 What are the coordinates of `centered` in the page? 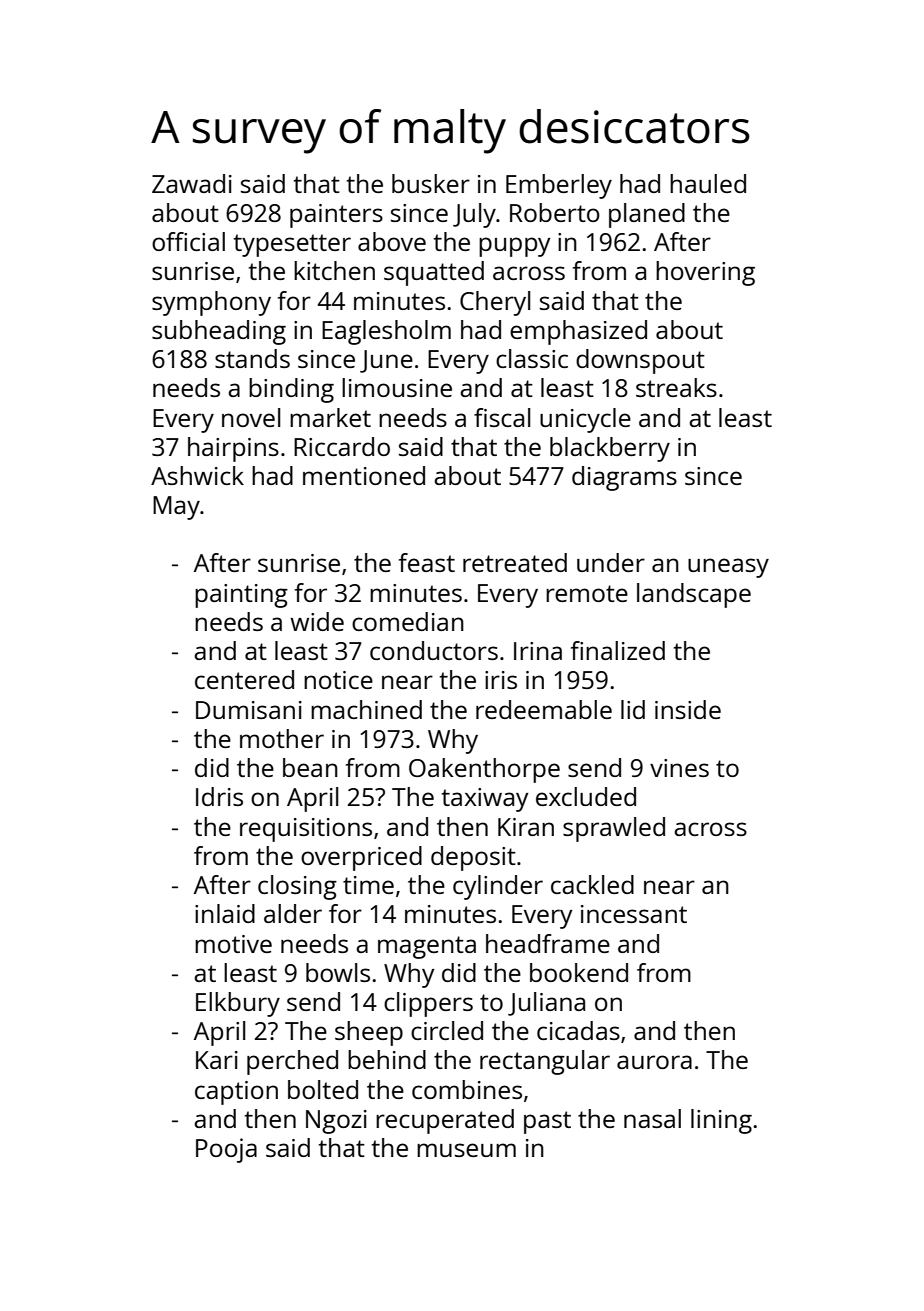 It's located at (244, 679).
